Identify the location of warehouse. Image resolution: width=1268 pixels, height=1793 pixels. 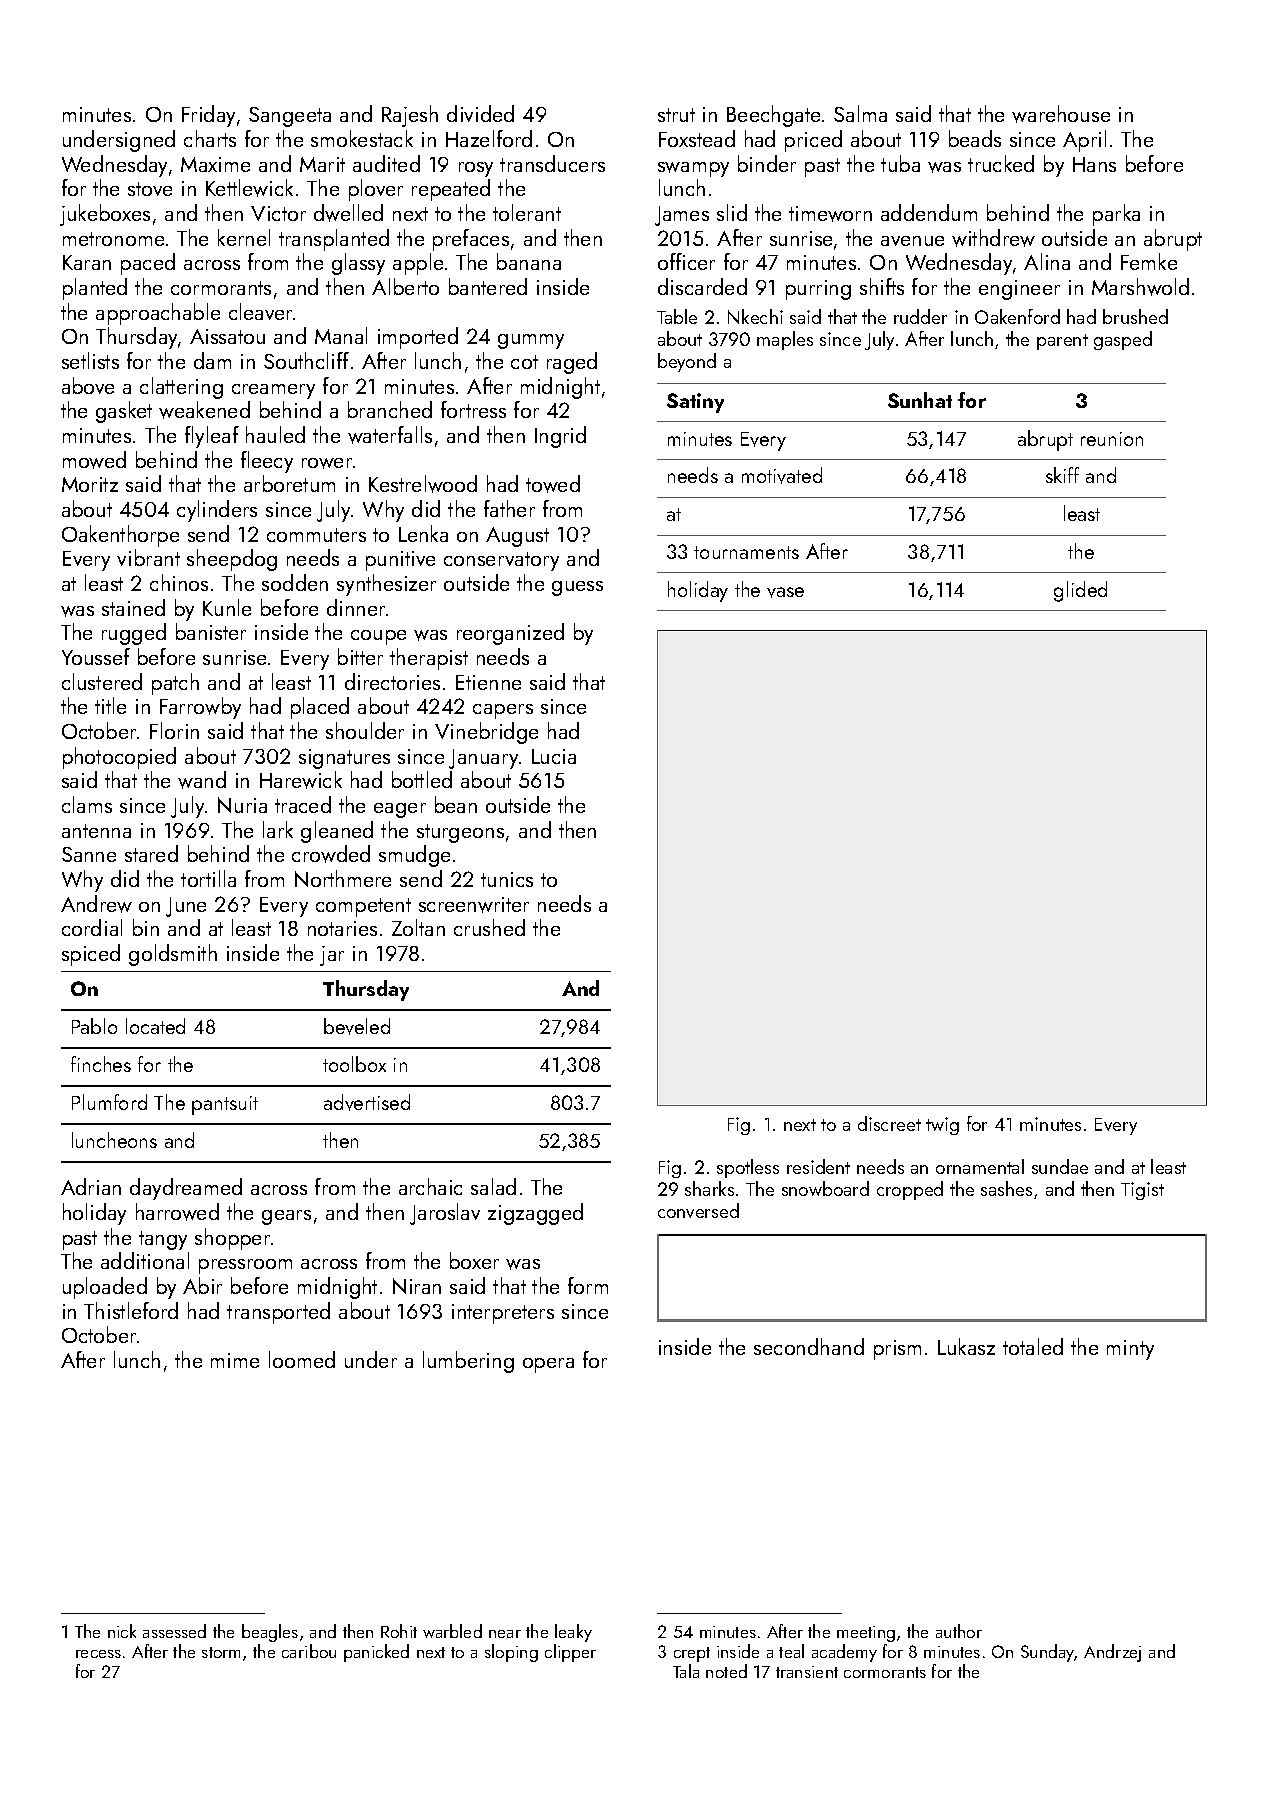
(1061, 114).
